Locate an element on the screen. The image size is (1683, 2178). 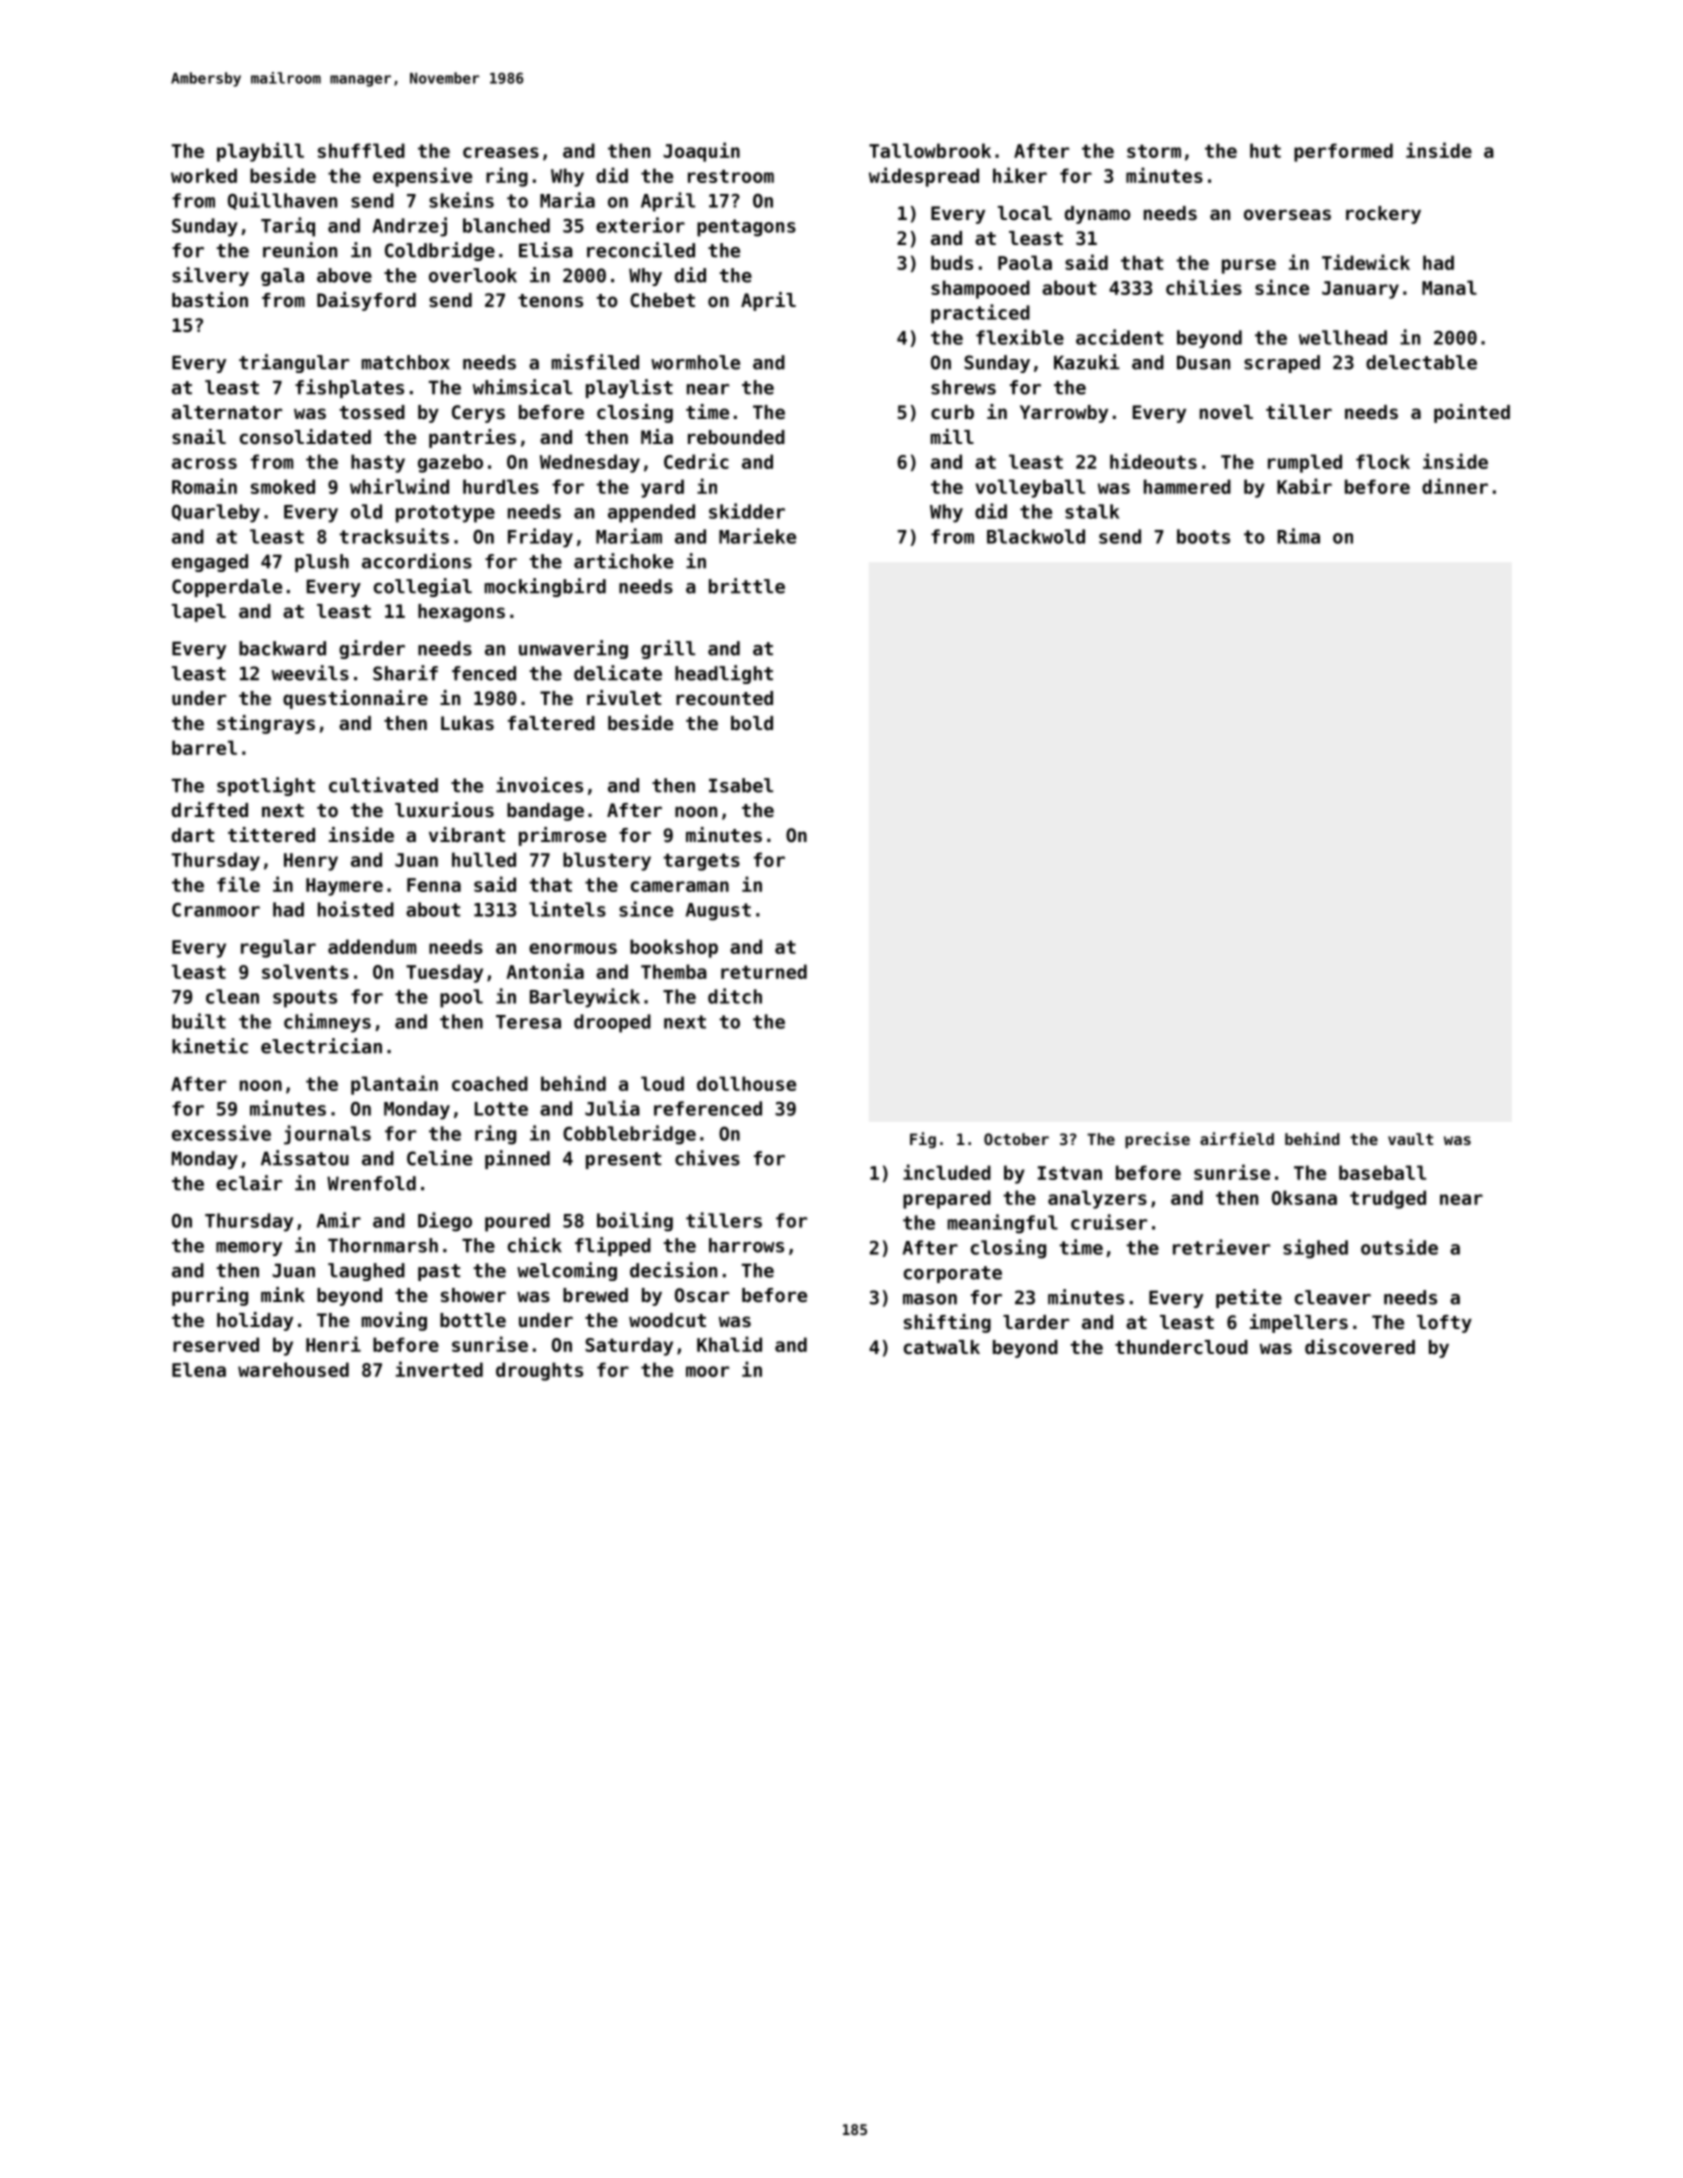
Quarleby is located at coordinates (216, 513).
